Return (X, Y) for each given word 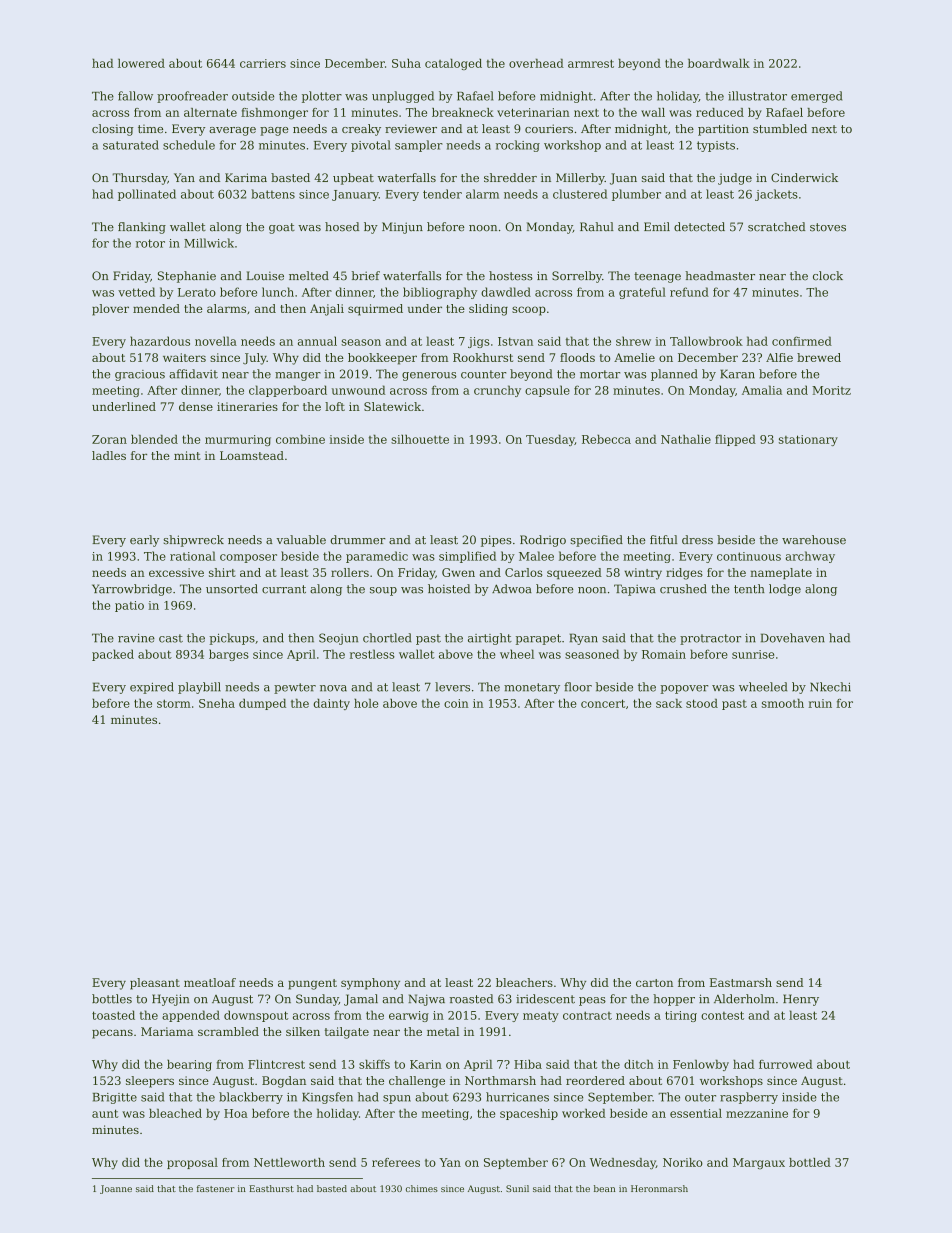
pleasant (155, 984)
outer (700, 1097)
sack (669, 703)
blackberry (251, 1098)
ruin (820, 703)
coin (456, 703)
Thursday (139, 179)
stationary (808, 440)
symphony (370, 984)
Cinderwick (804, 177)
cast (171, 638)
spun (397, 1099)
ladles (109, 455)
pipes (496, 541)
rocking (518, 146)
